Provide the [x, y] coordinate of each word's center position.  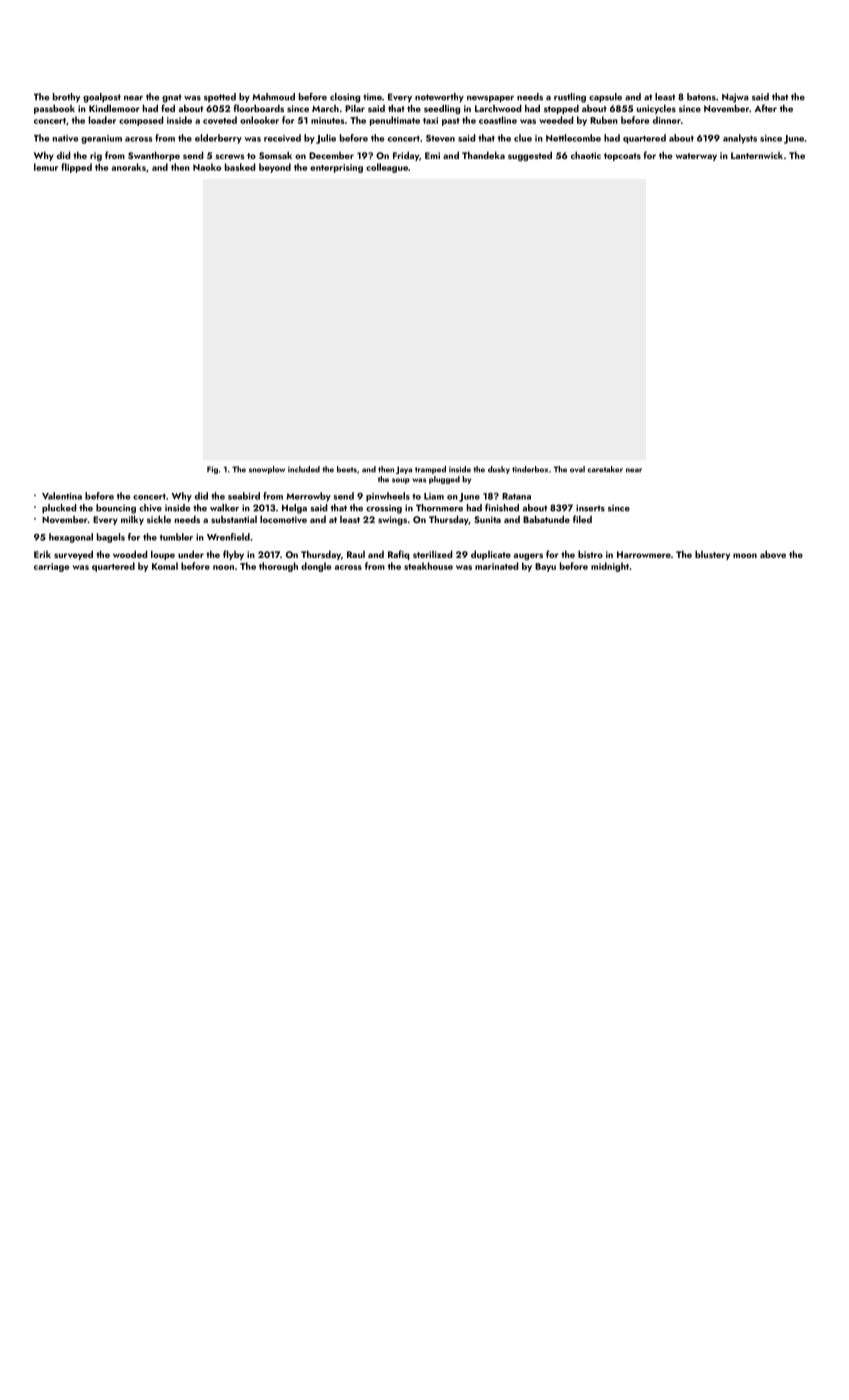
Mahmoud [273, 97]
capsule [605, 98]
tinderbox [530, 469]
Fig [212, 470]
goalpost [102, 98]
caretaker [605, 469]
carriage [52, 567]
